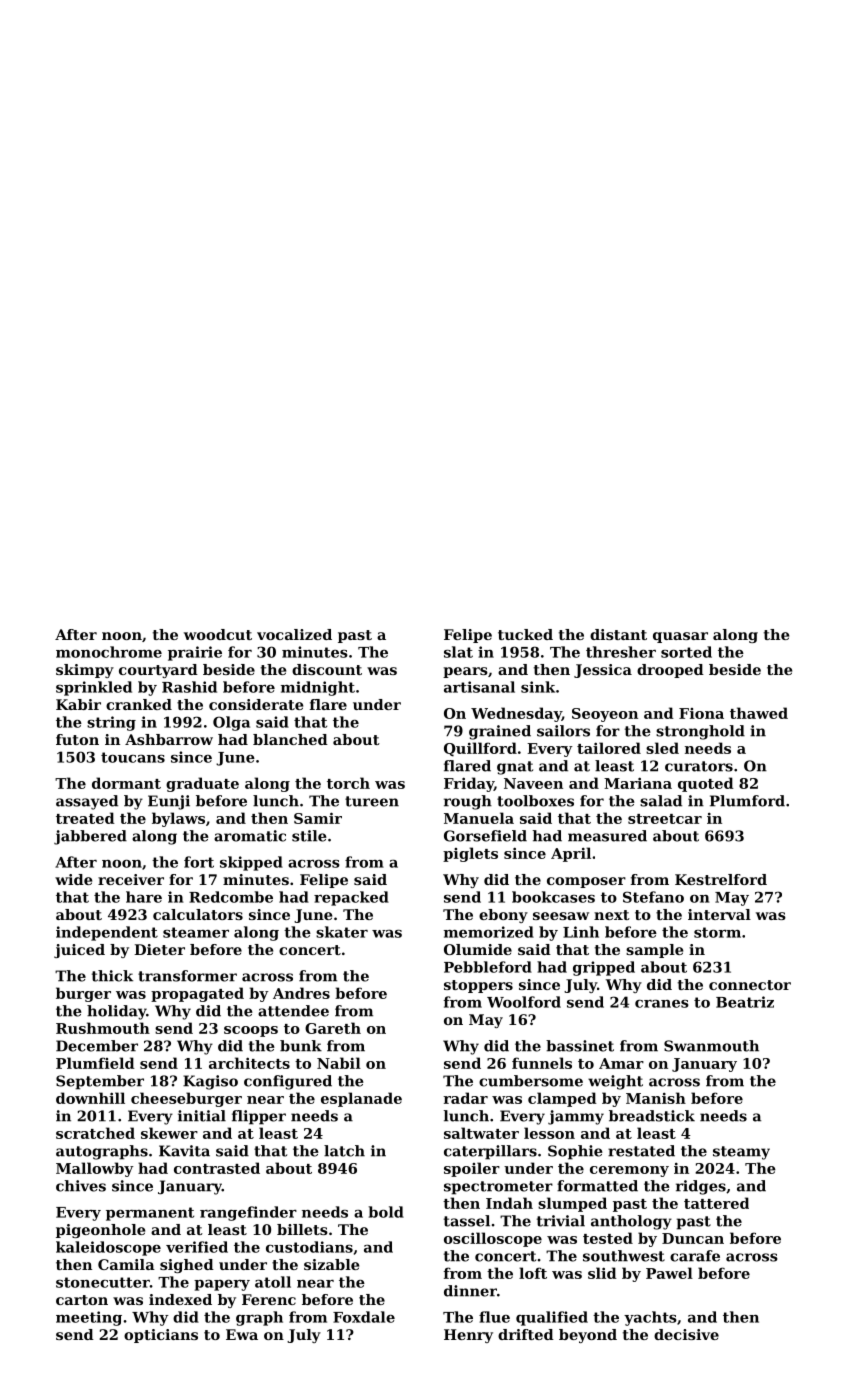  Describe the element at coordinates (139, 704) in the screenshot. I see `cranked` at that location.
